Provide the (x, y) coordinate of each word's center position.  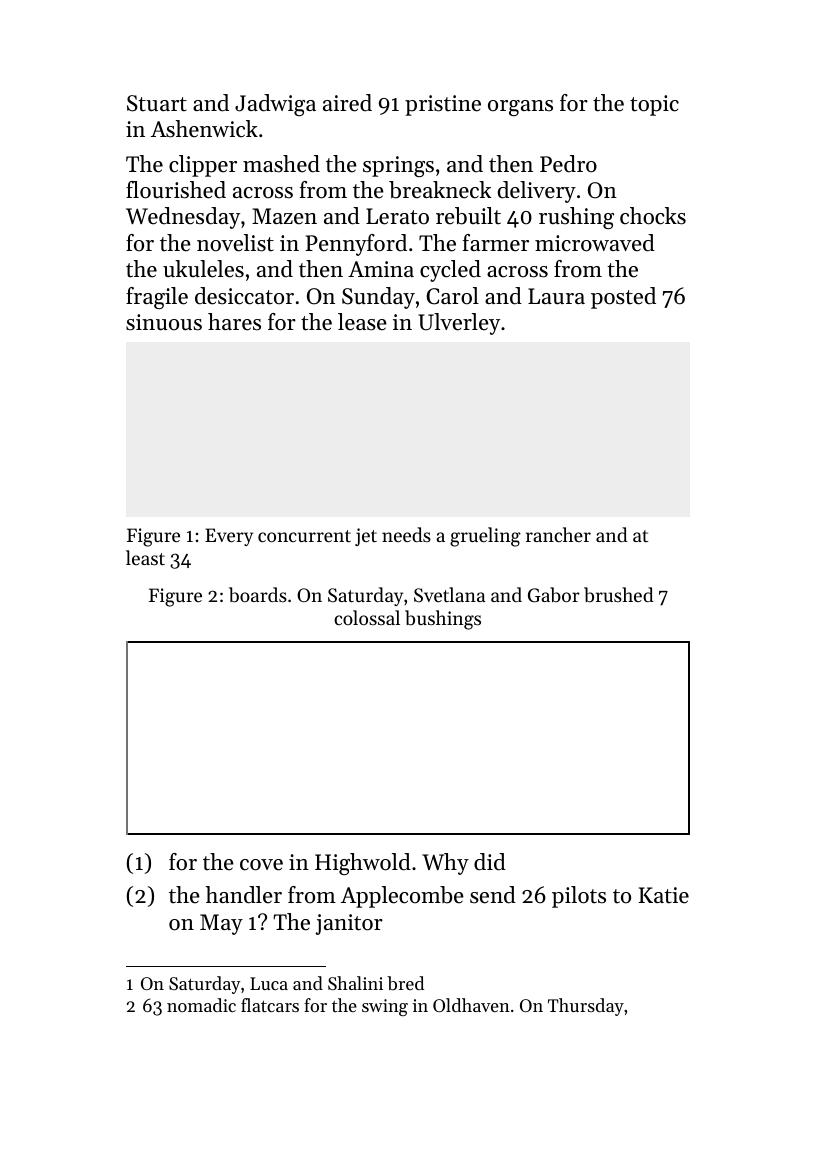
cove (261, 865)
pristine (443, 105)
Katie (664, 895)
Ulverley (459, 324)
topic (654, 105)
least (145, 557)
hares (234, 322)
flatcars (270, 1005)
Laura (556, 296)
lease (362, 322)
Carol (452, 296)
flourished (176, 190)
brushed (619, 595)
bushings (443, 620)
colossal (367, 617)
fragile (157, 298)
